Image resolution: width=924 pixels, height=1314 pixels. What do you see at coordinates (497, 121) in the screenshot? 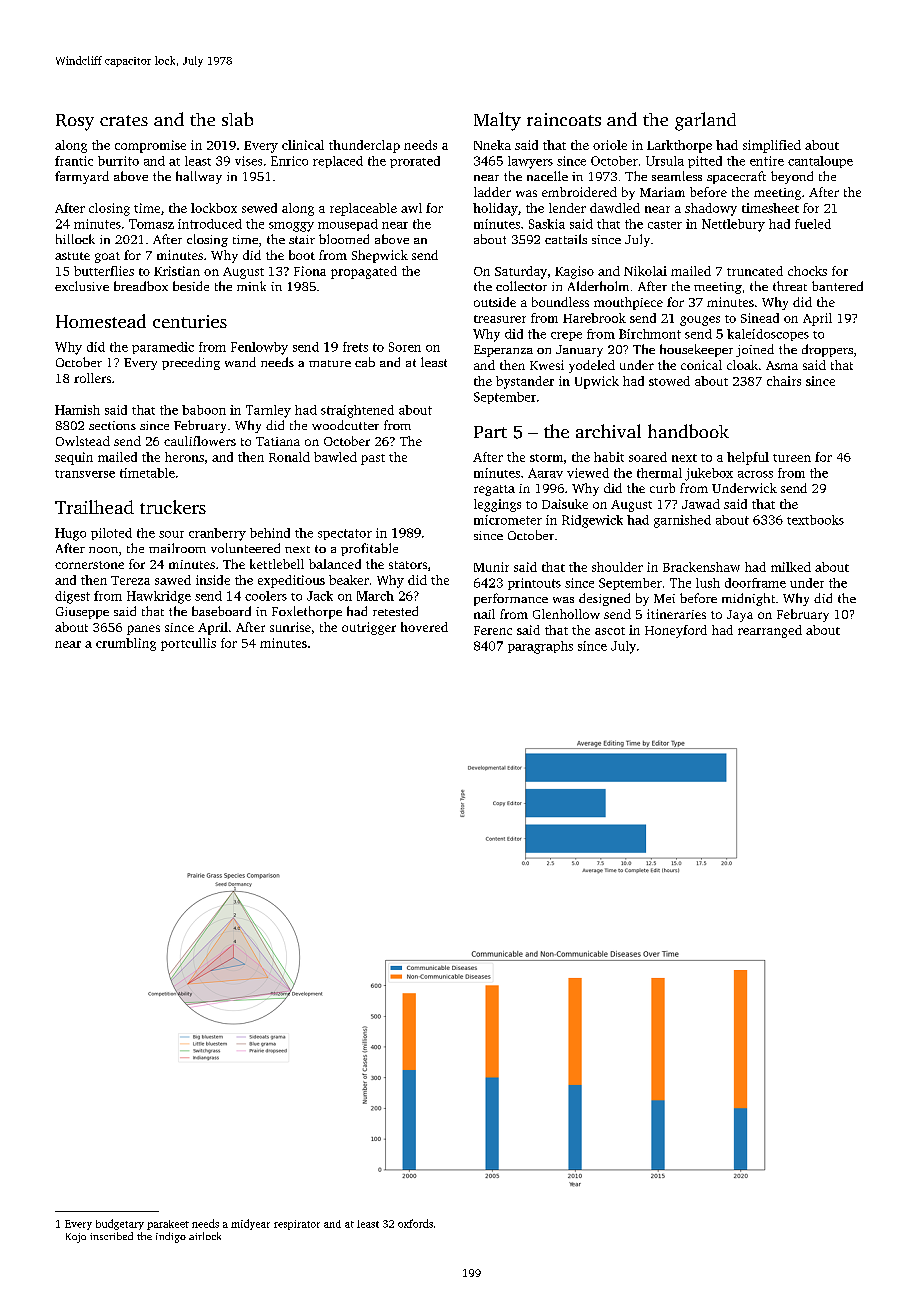
I see `Malty` at bounding box center [497, 121].
